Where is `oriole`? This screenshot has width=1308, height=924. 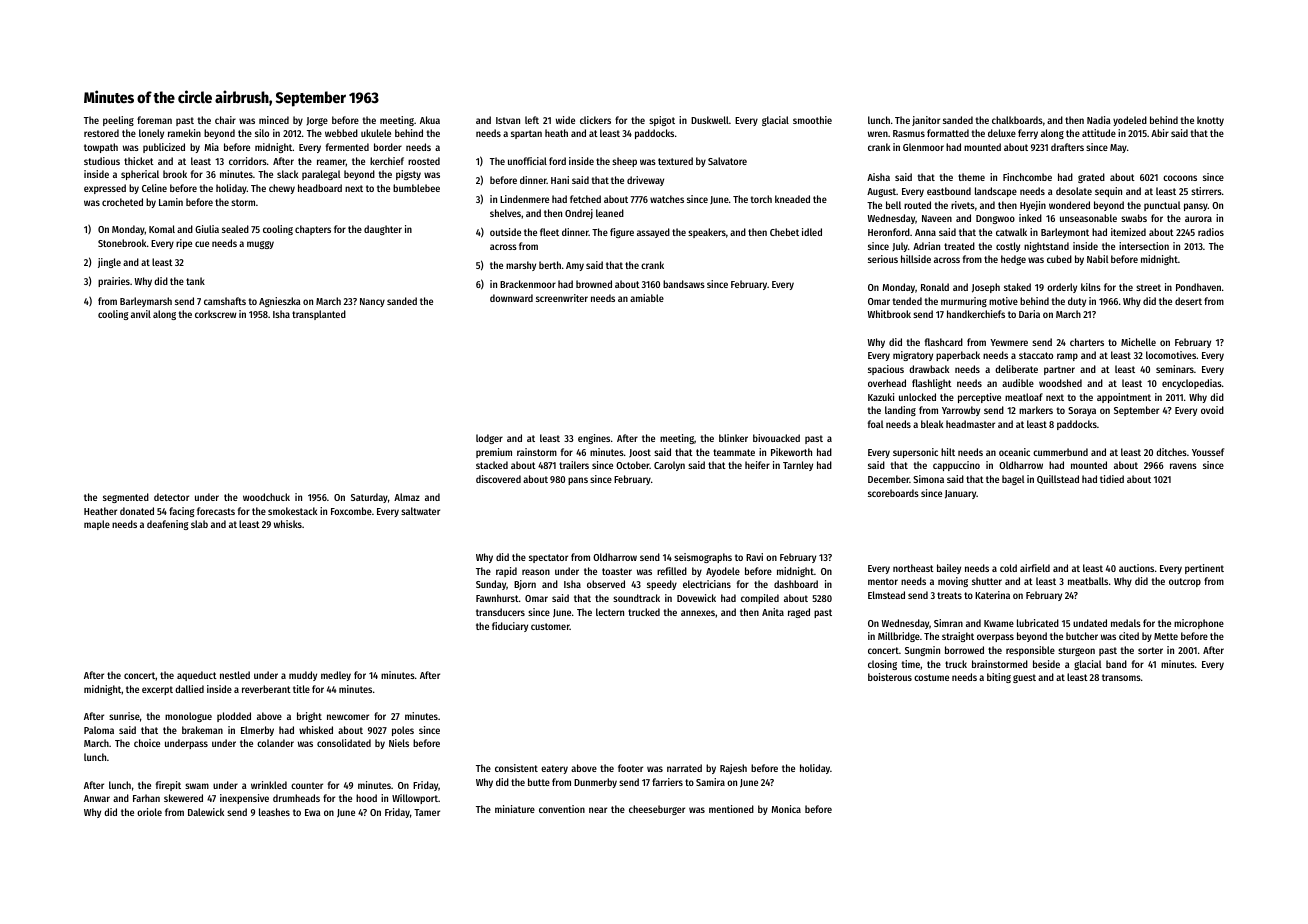
oriole is located at coordinates (149, 812).
